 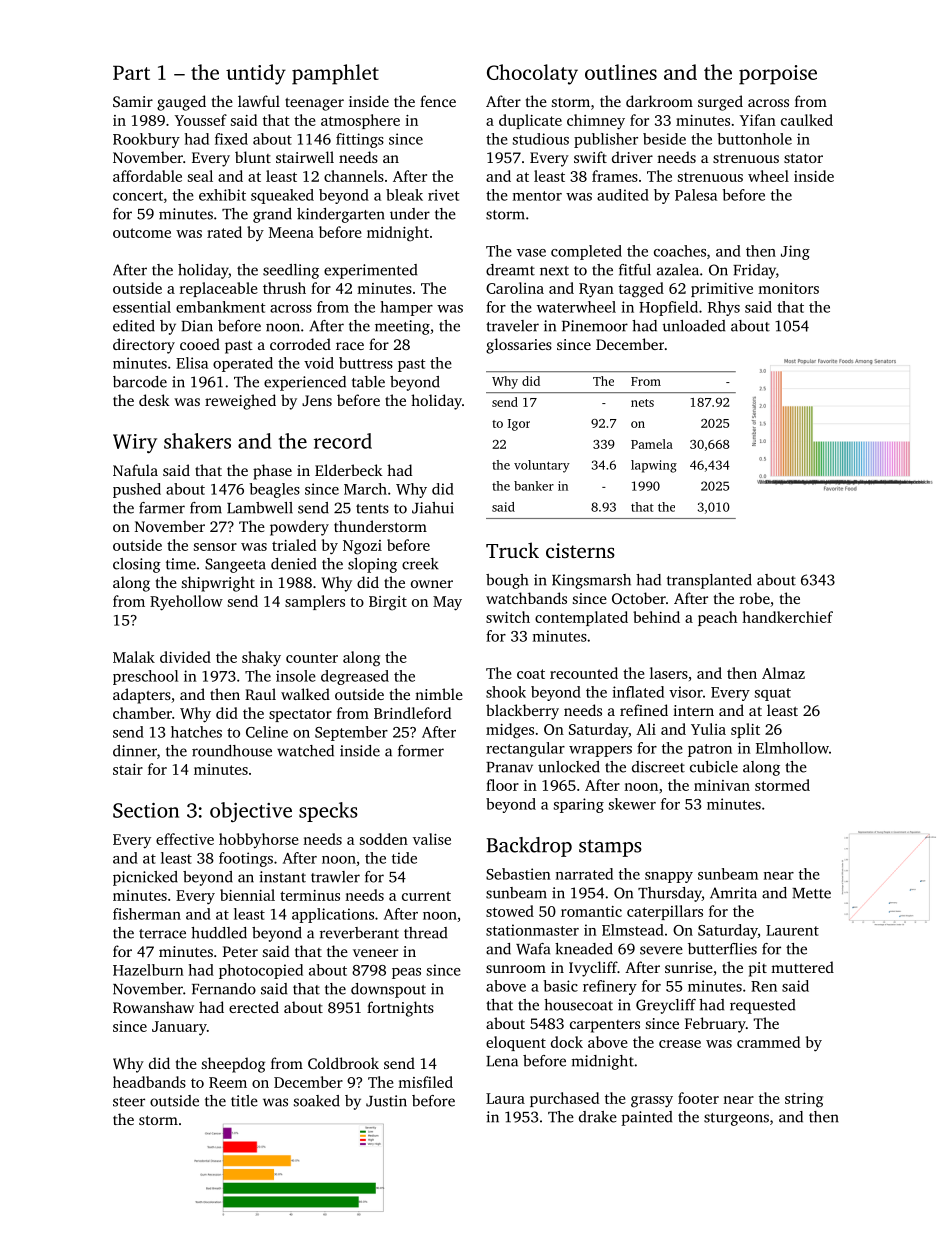 What do you see at coordinates (131, 72) in the screenshot?
I see `Part` at bounding box center [131, 72].
